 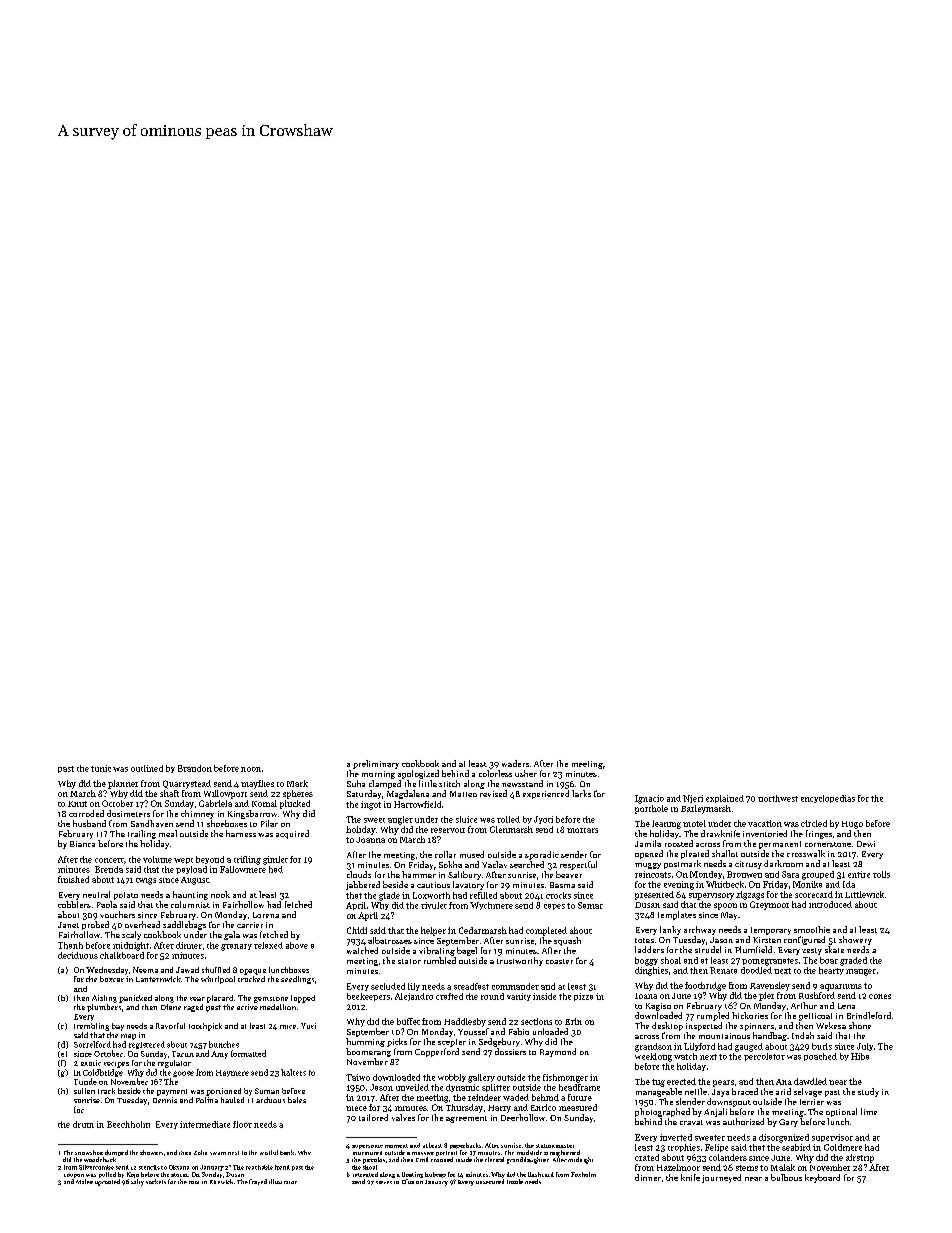 What do you see at coordinates (89, 1152) in the screenshot?
I see `snowshoe` at bounding box center [89, 1152].
